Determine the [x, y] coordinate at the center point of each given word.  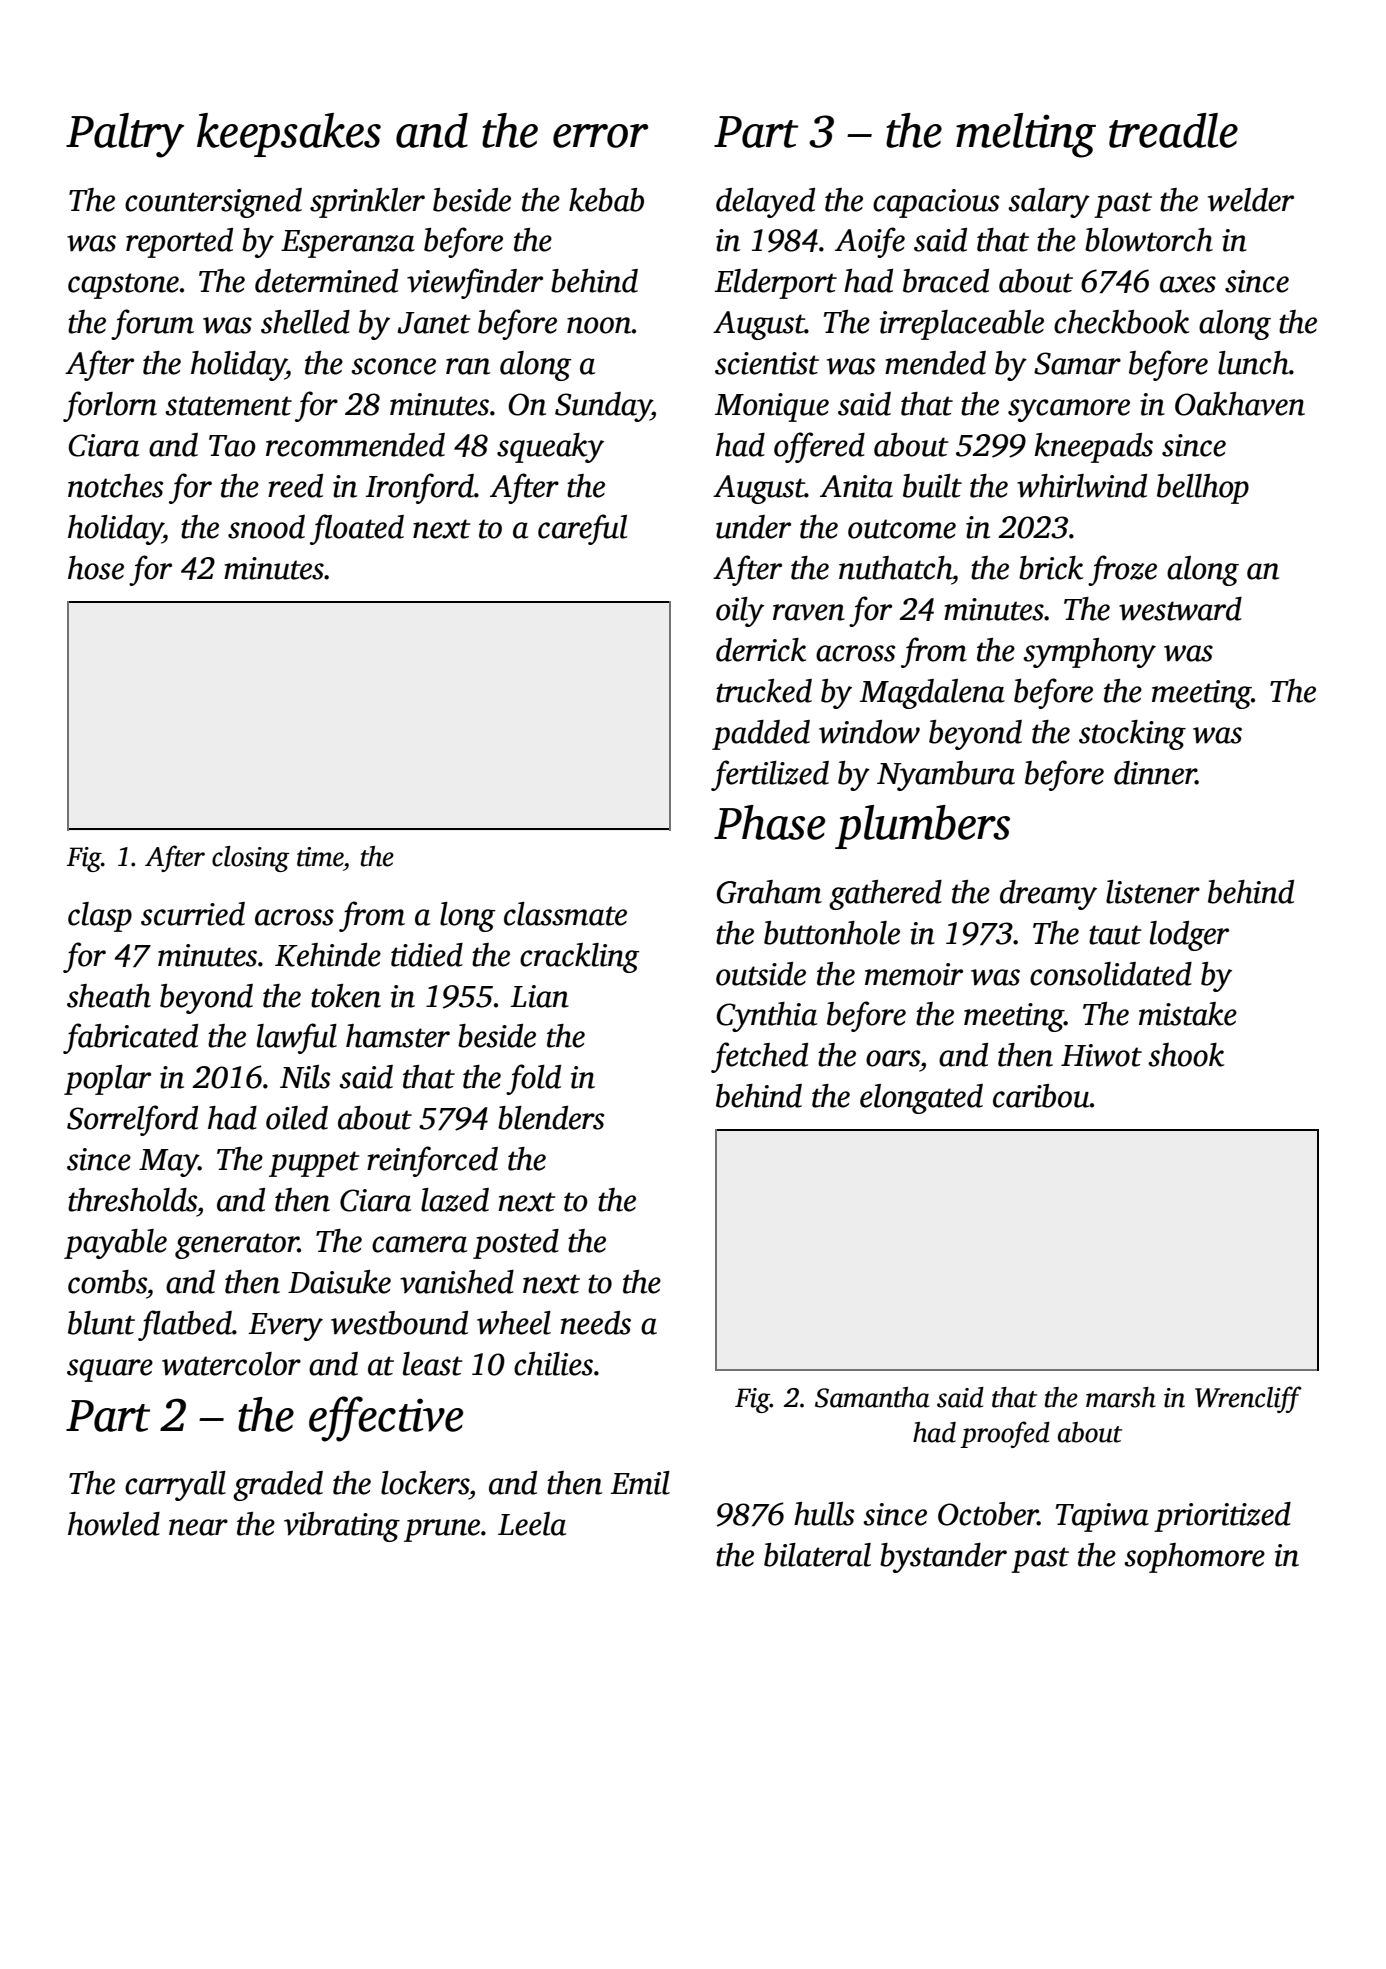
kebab [606, 200]
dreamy [1048, 895]
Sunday [603, 407]
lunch [1253, 363]
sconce [393, 366]
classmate [565, 914]
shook [1186, 1055]
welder [1251, 200]
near [198, 1527]
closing [251, 859]
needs [595, 1323]
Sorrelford [132, 1120]
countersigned [213, 203]
